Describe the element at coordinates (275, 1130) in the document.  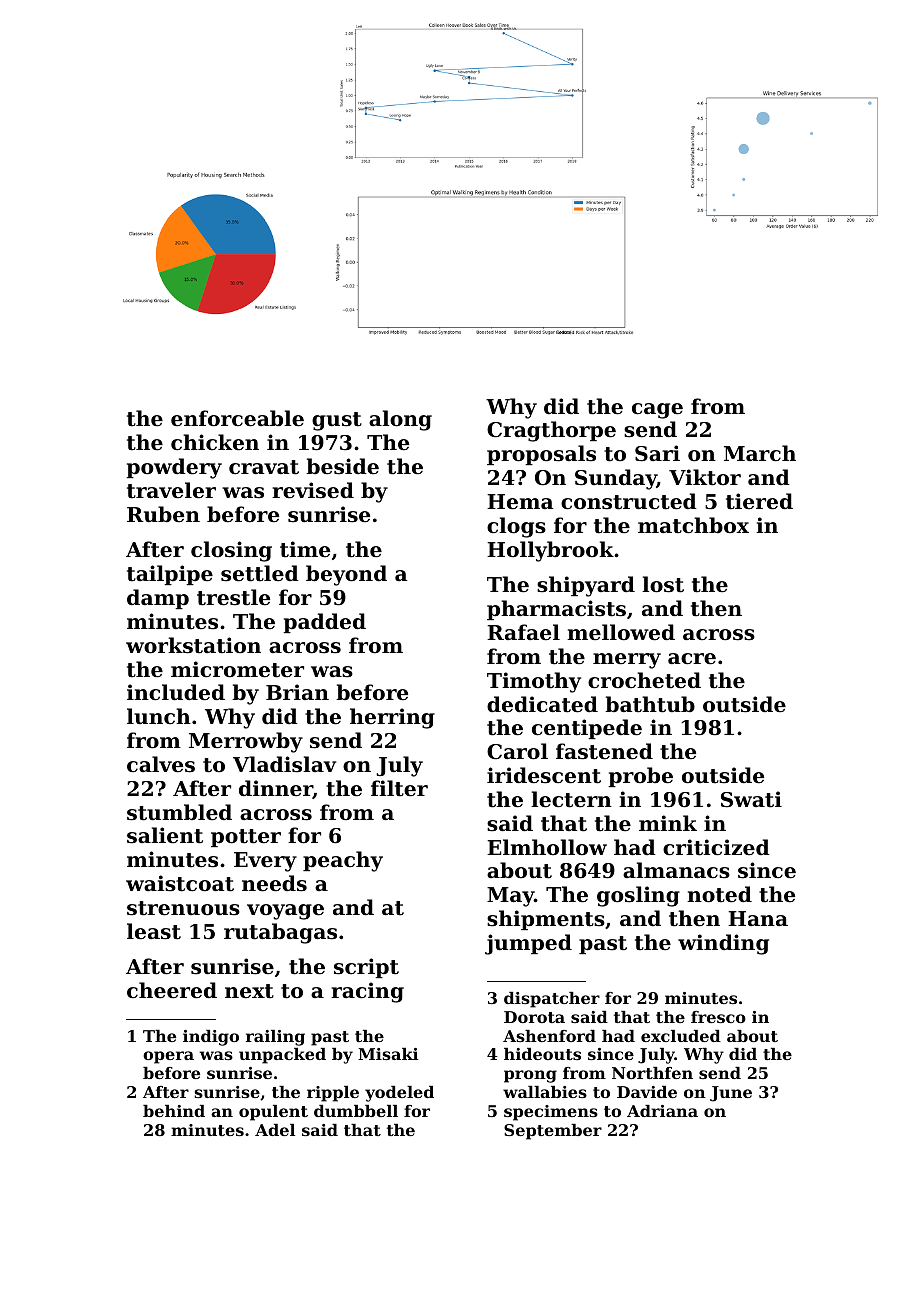
I see `Adel` at that location.
